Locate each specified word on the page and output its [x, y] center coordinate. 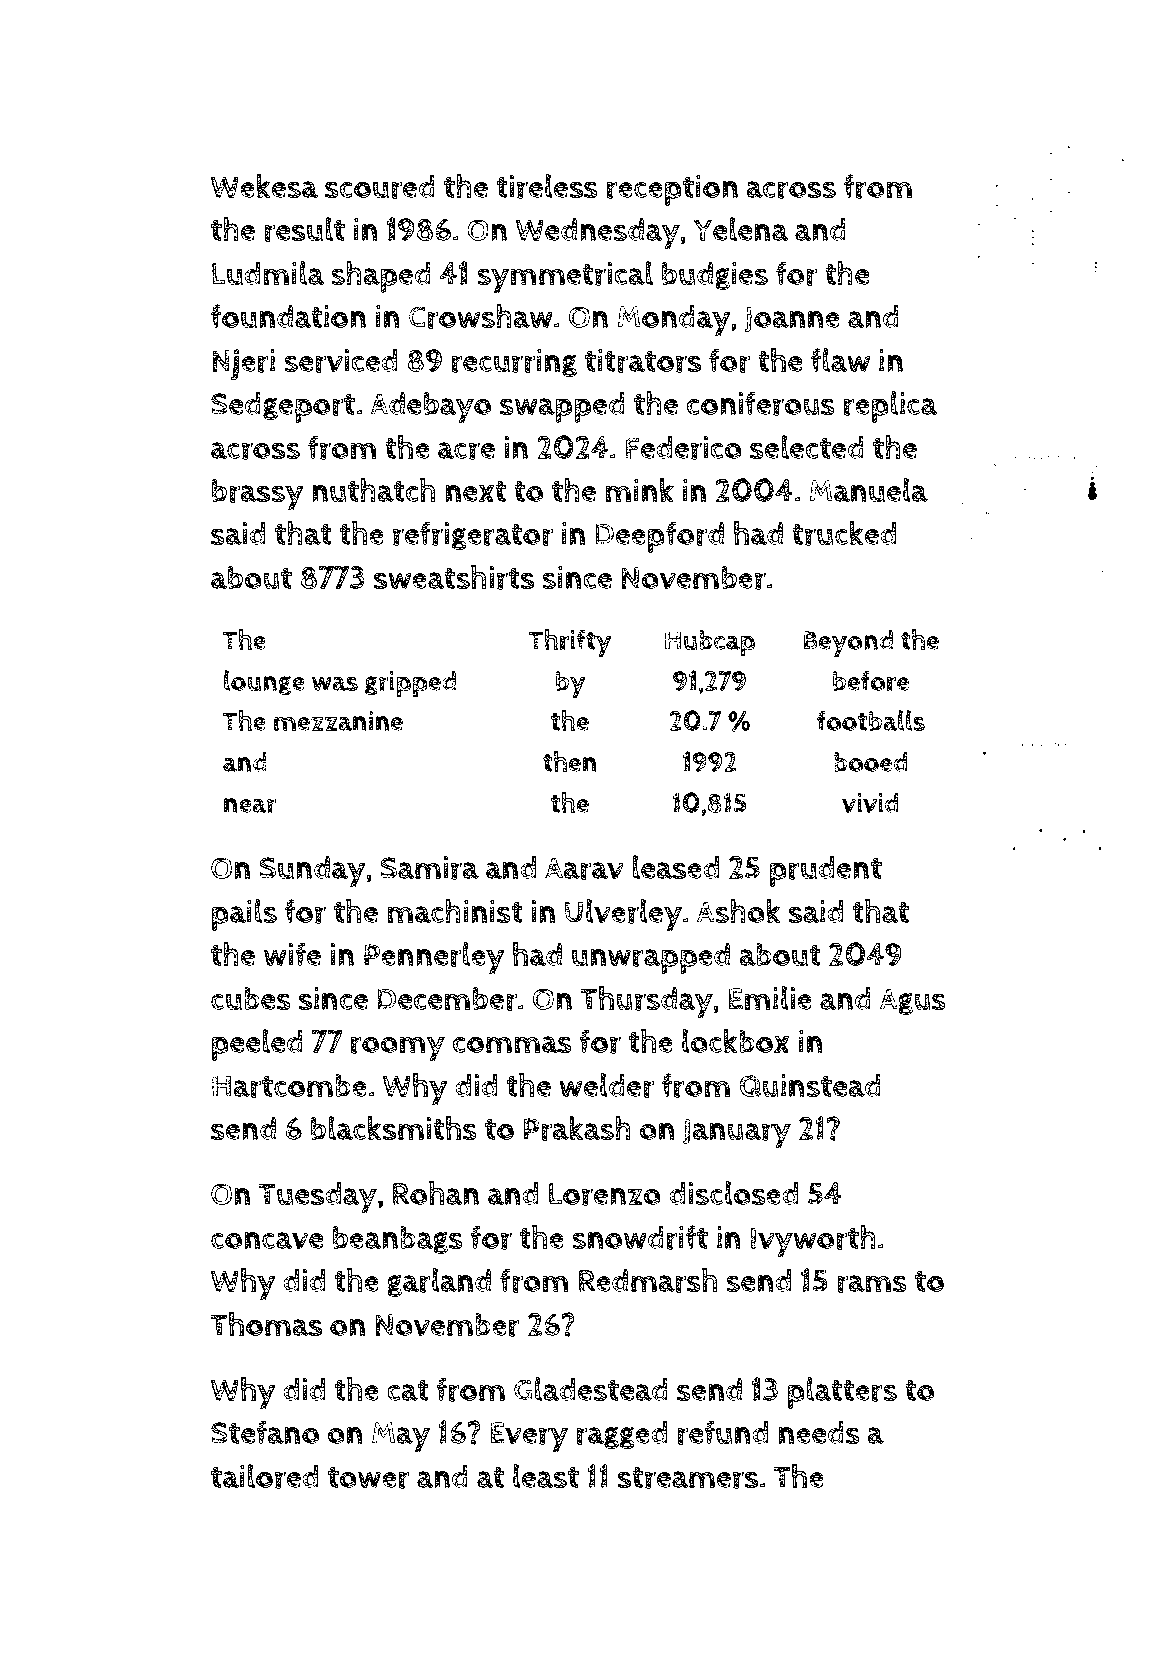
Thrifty [570, 643]
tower [369, 1478]
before [871, 681]
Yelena [740, 229]
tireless [547, 186]
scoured [380, 187]
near [250, 806]
